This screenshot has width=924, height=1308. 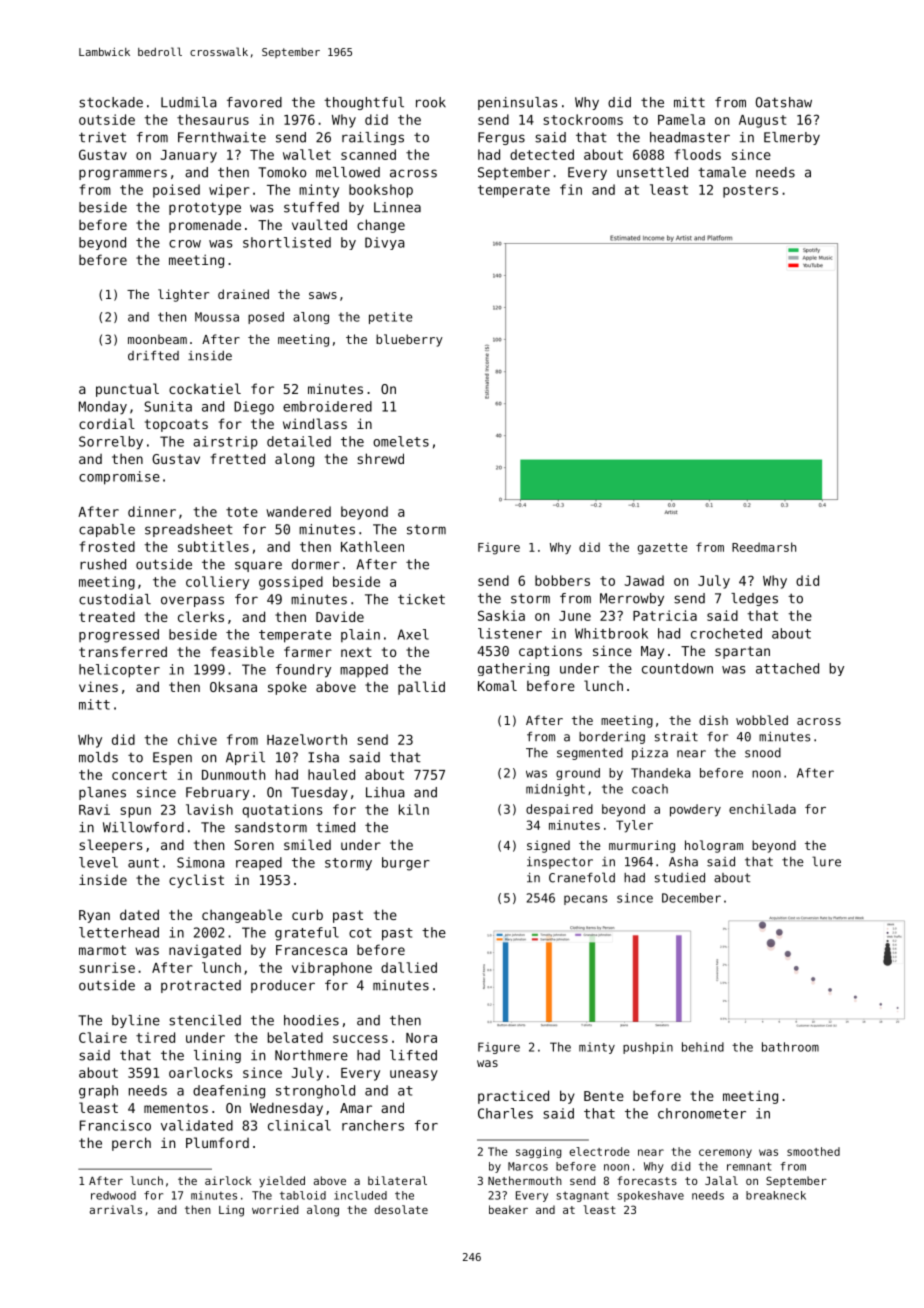 I want to click on tamale, so click(x=722, y=172).
